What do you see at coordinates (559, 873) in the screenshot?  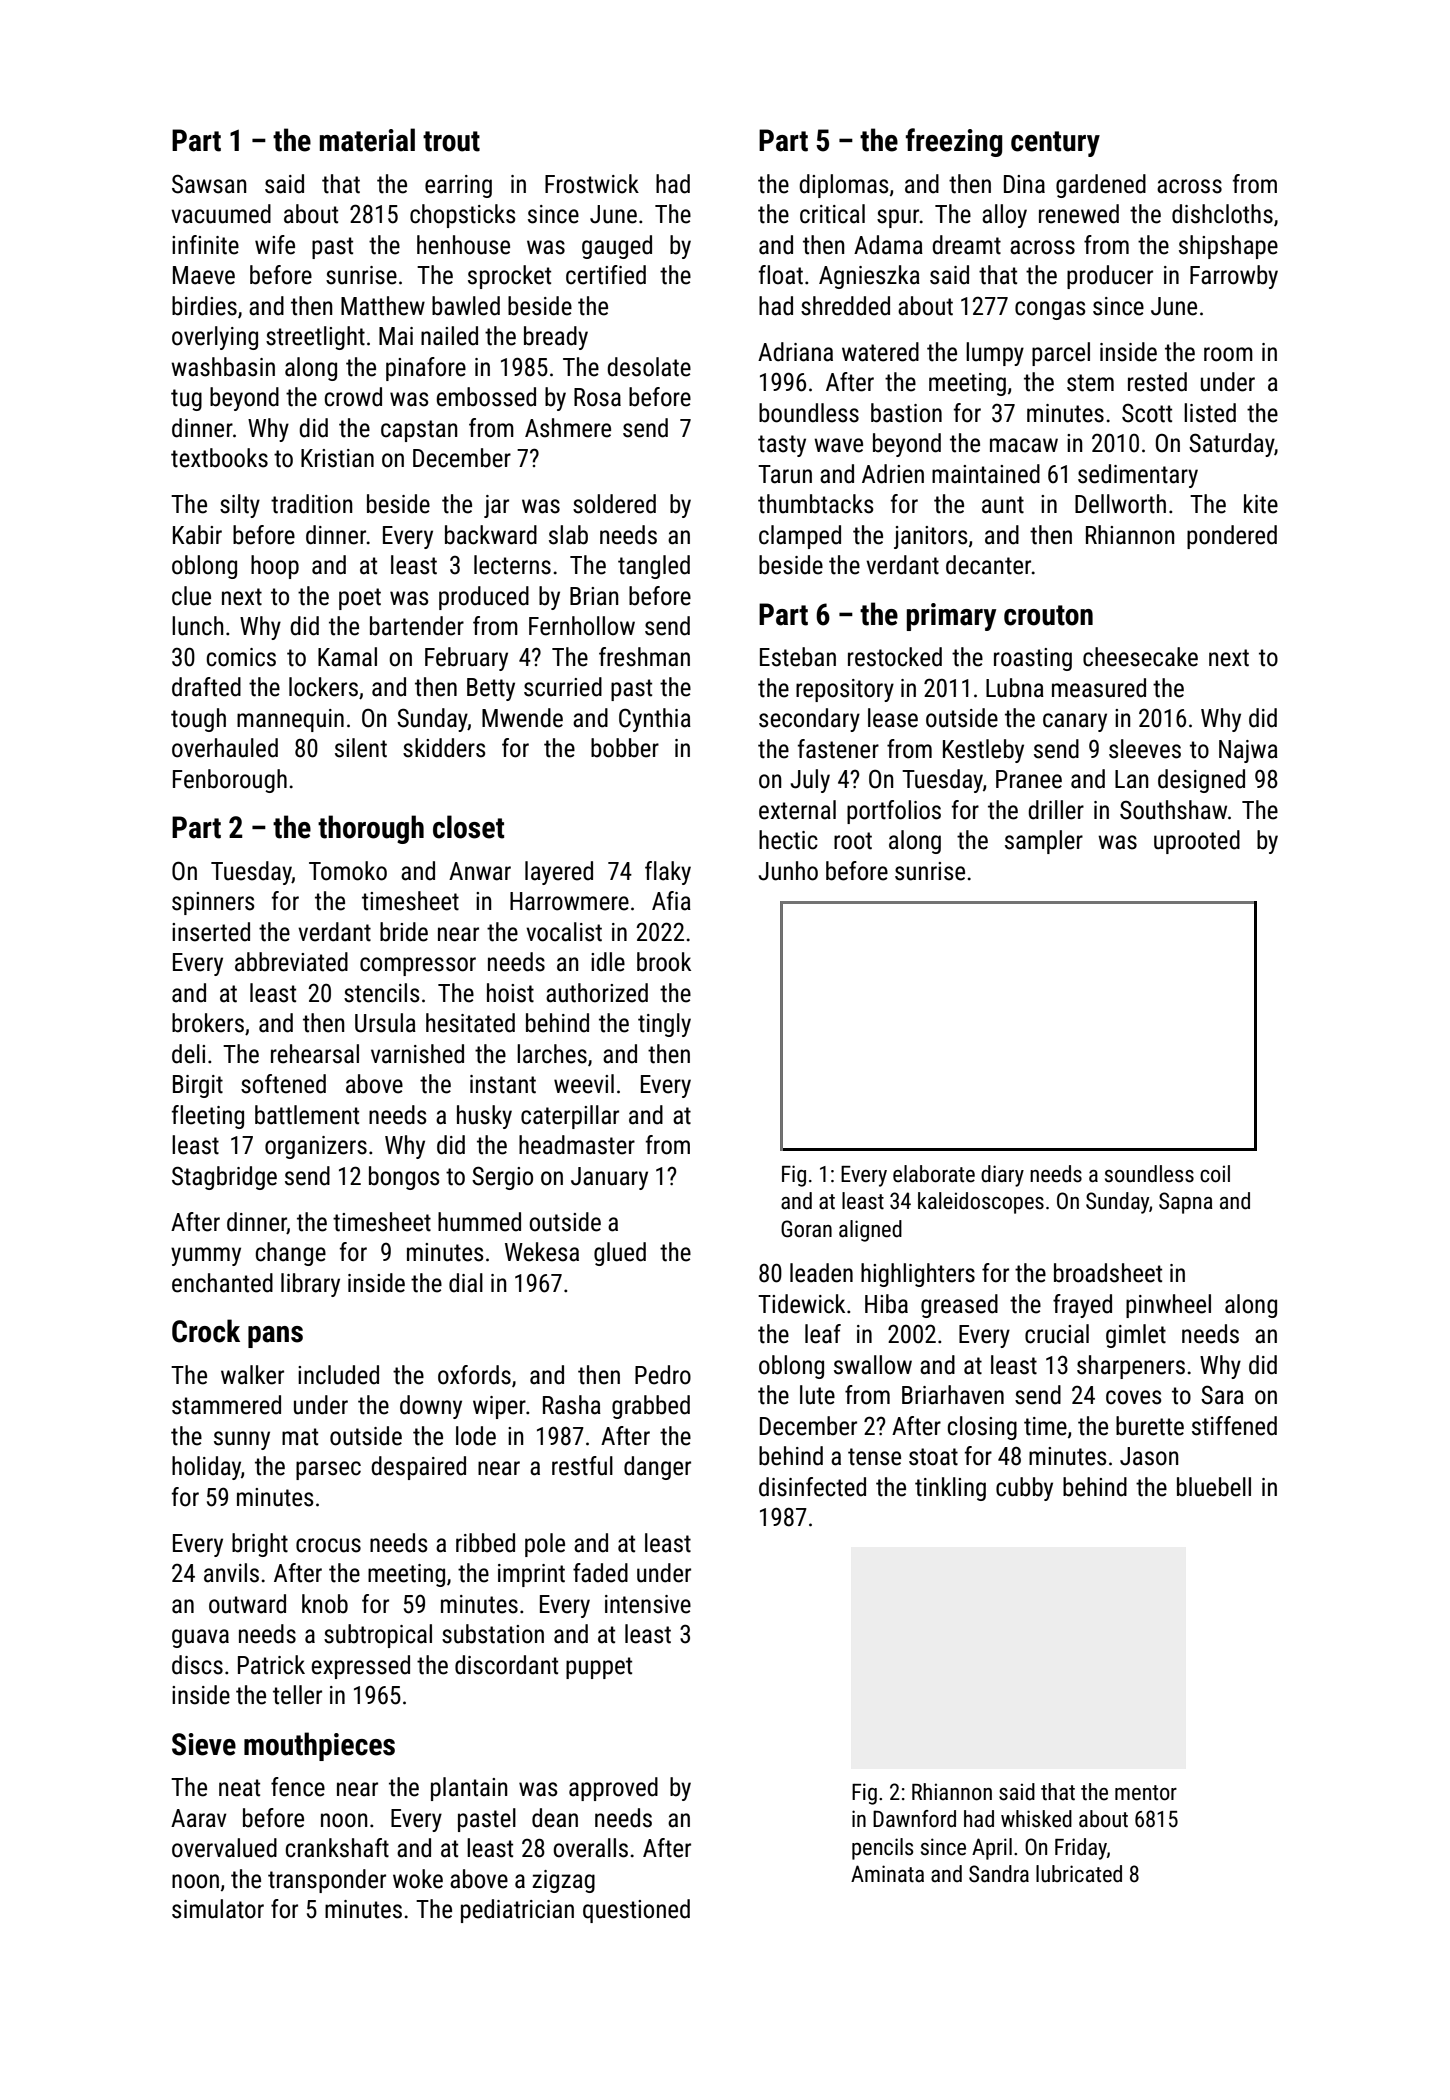 I see `layered` at bounding box center [559, 873].
